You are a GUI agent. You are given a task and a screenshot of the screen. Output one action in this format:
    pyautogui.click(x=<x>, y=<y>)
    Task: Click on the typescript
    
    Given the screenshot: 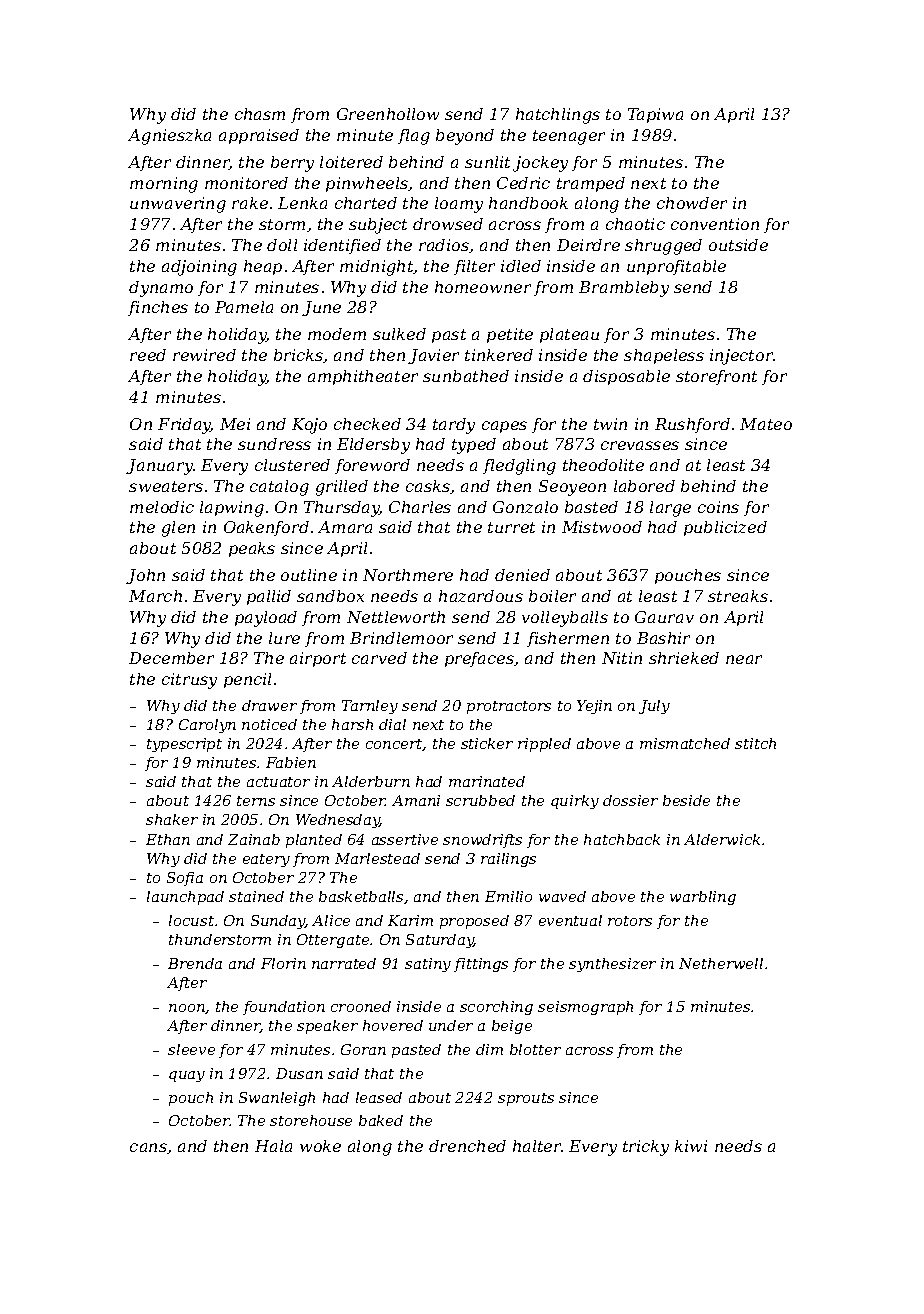 What is the action you would take?
    pyautogui.click(x=184, y=745)
